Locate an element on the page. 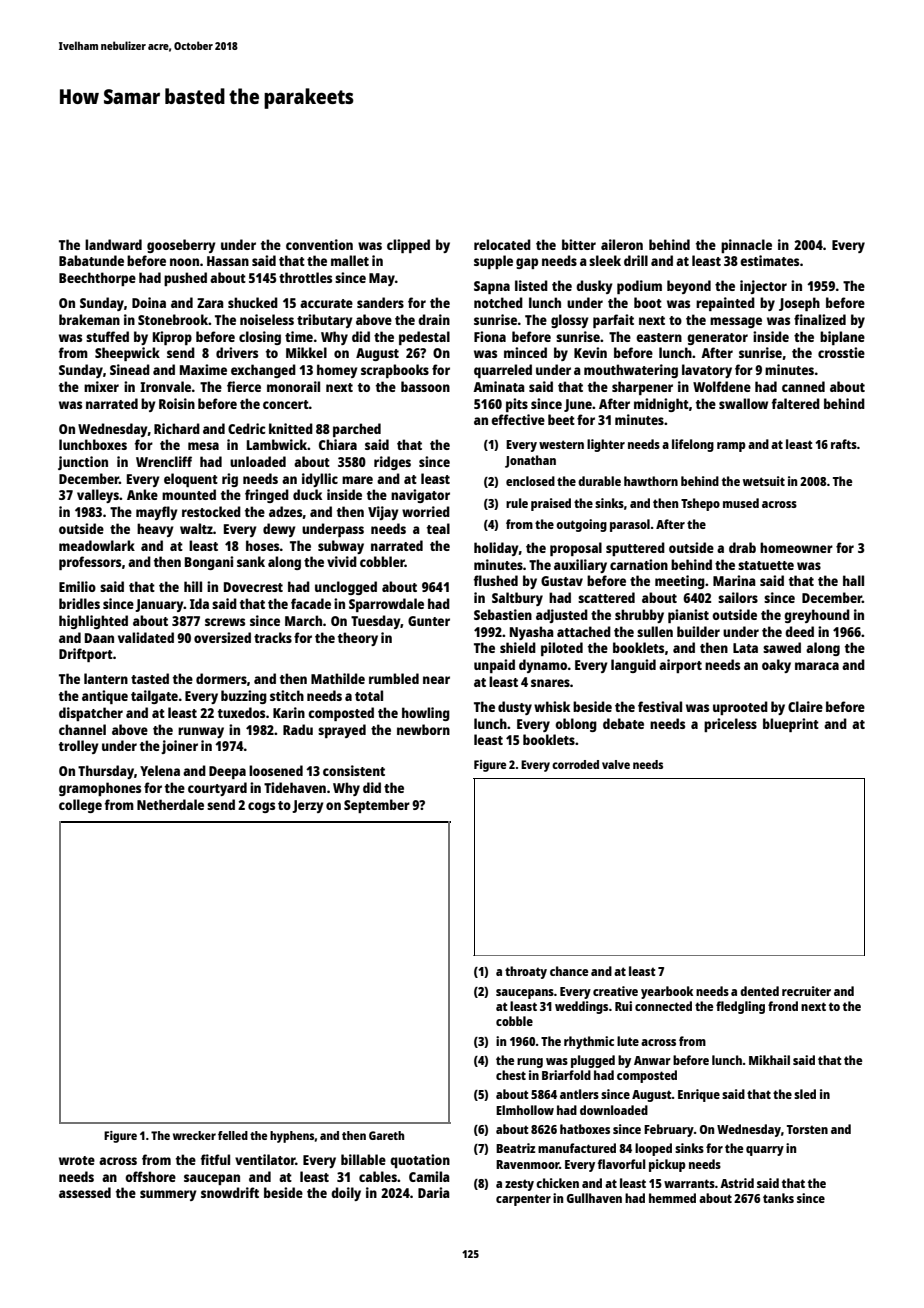 This document has width=924, height=1308. pinnacle is located at coordinates (746, 246).
